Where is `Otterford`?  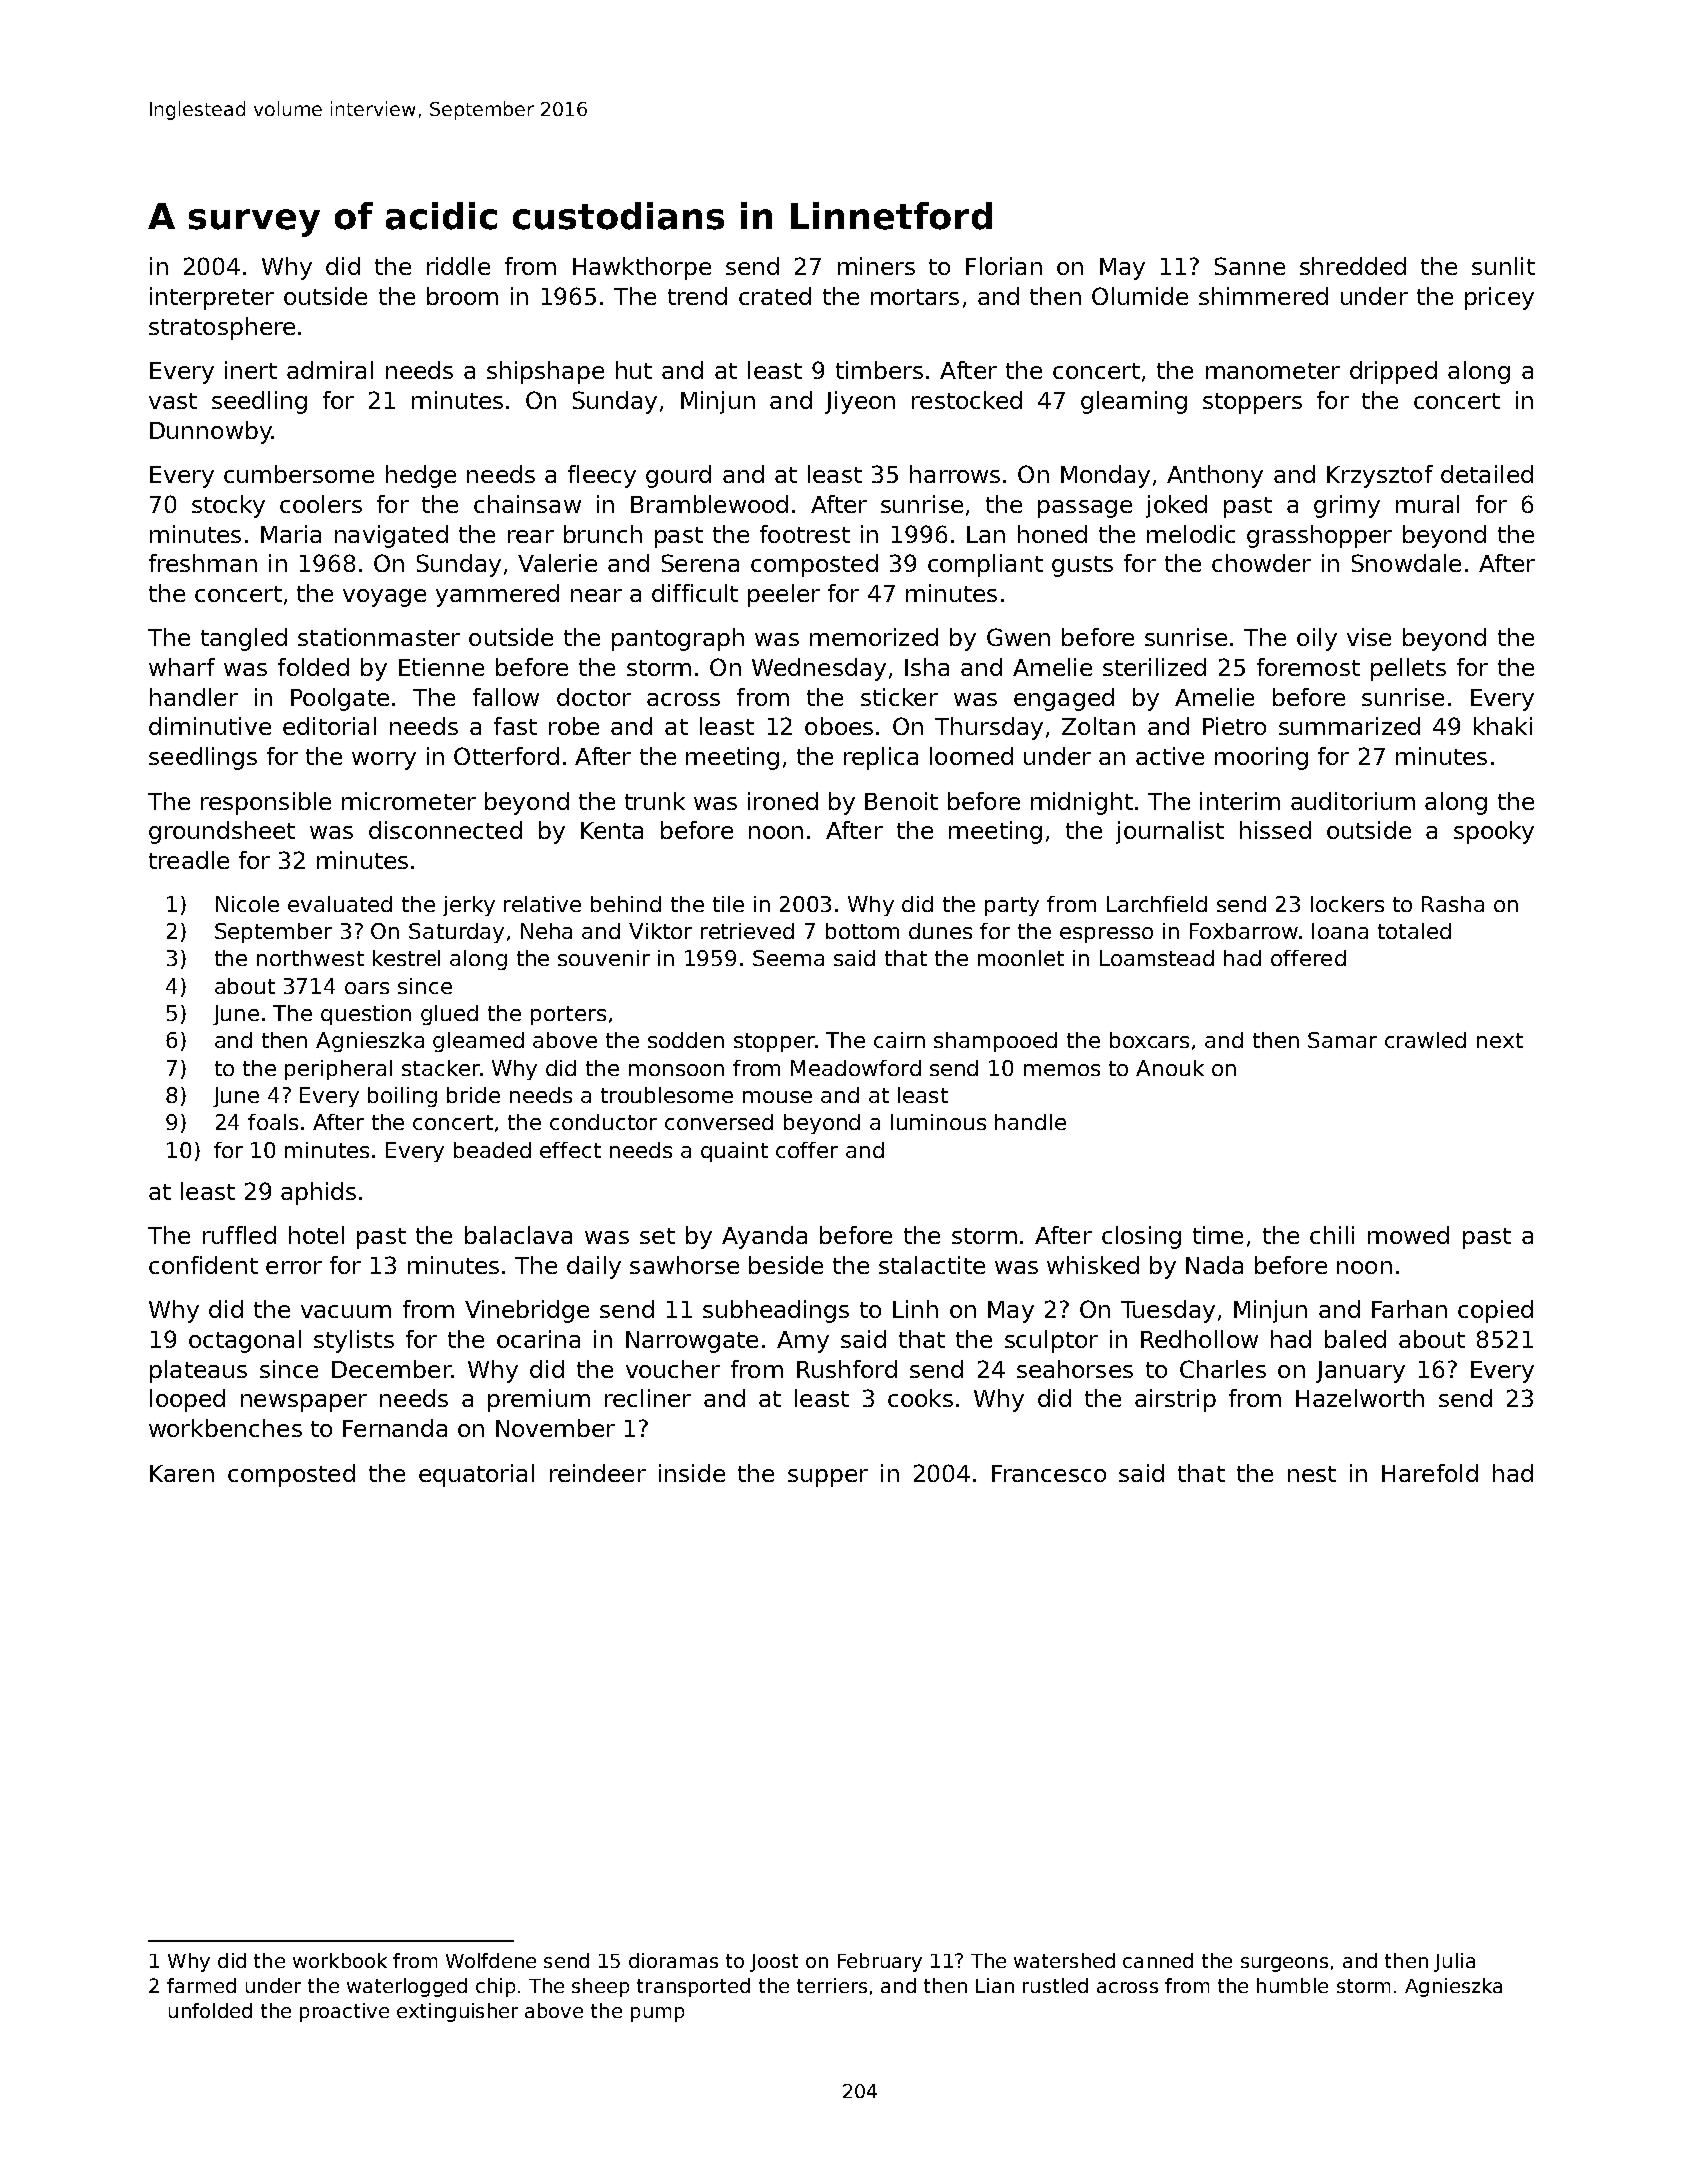
Otterford is located at coordinates (506, 756).
